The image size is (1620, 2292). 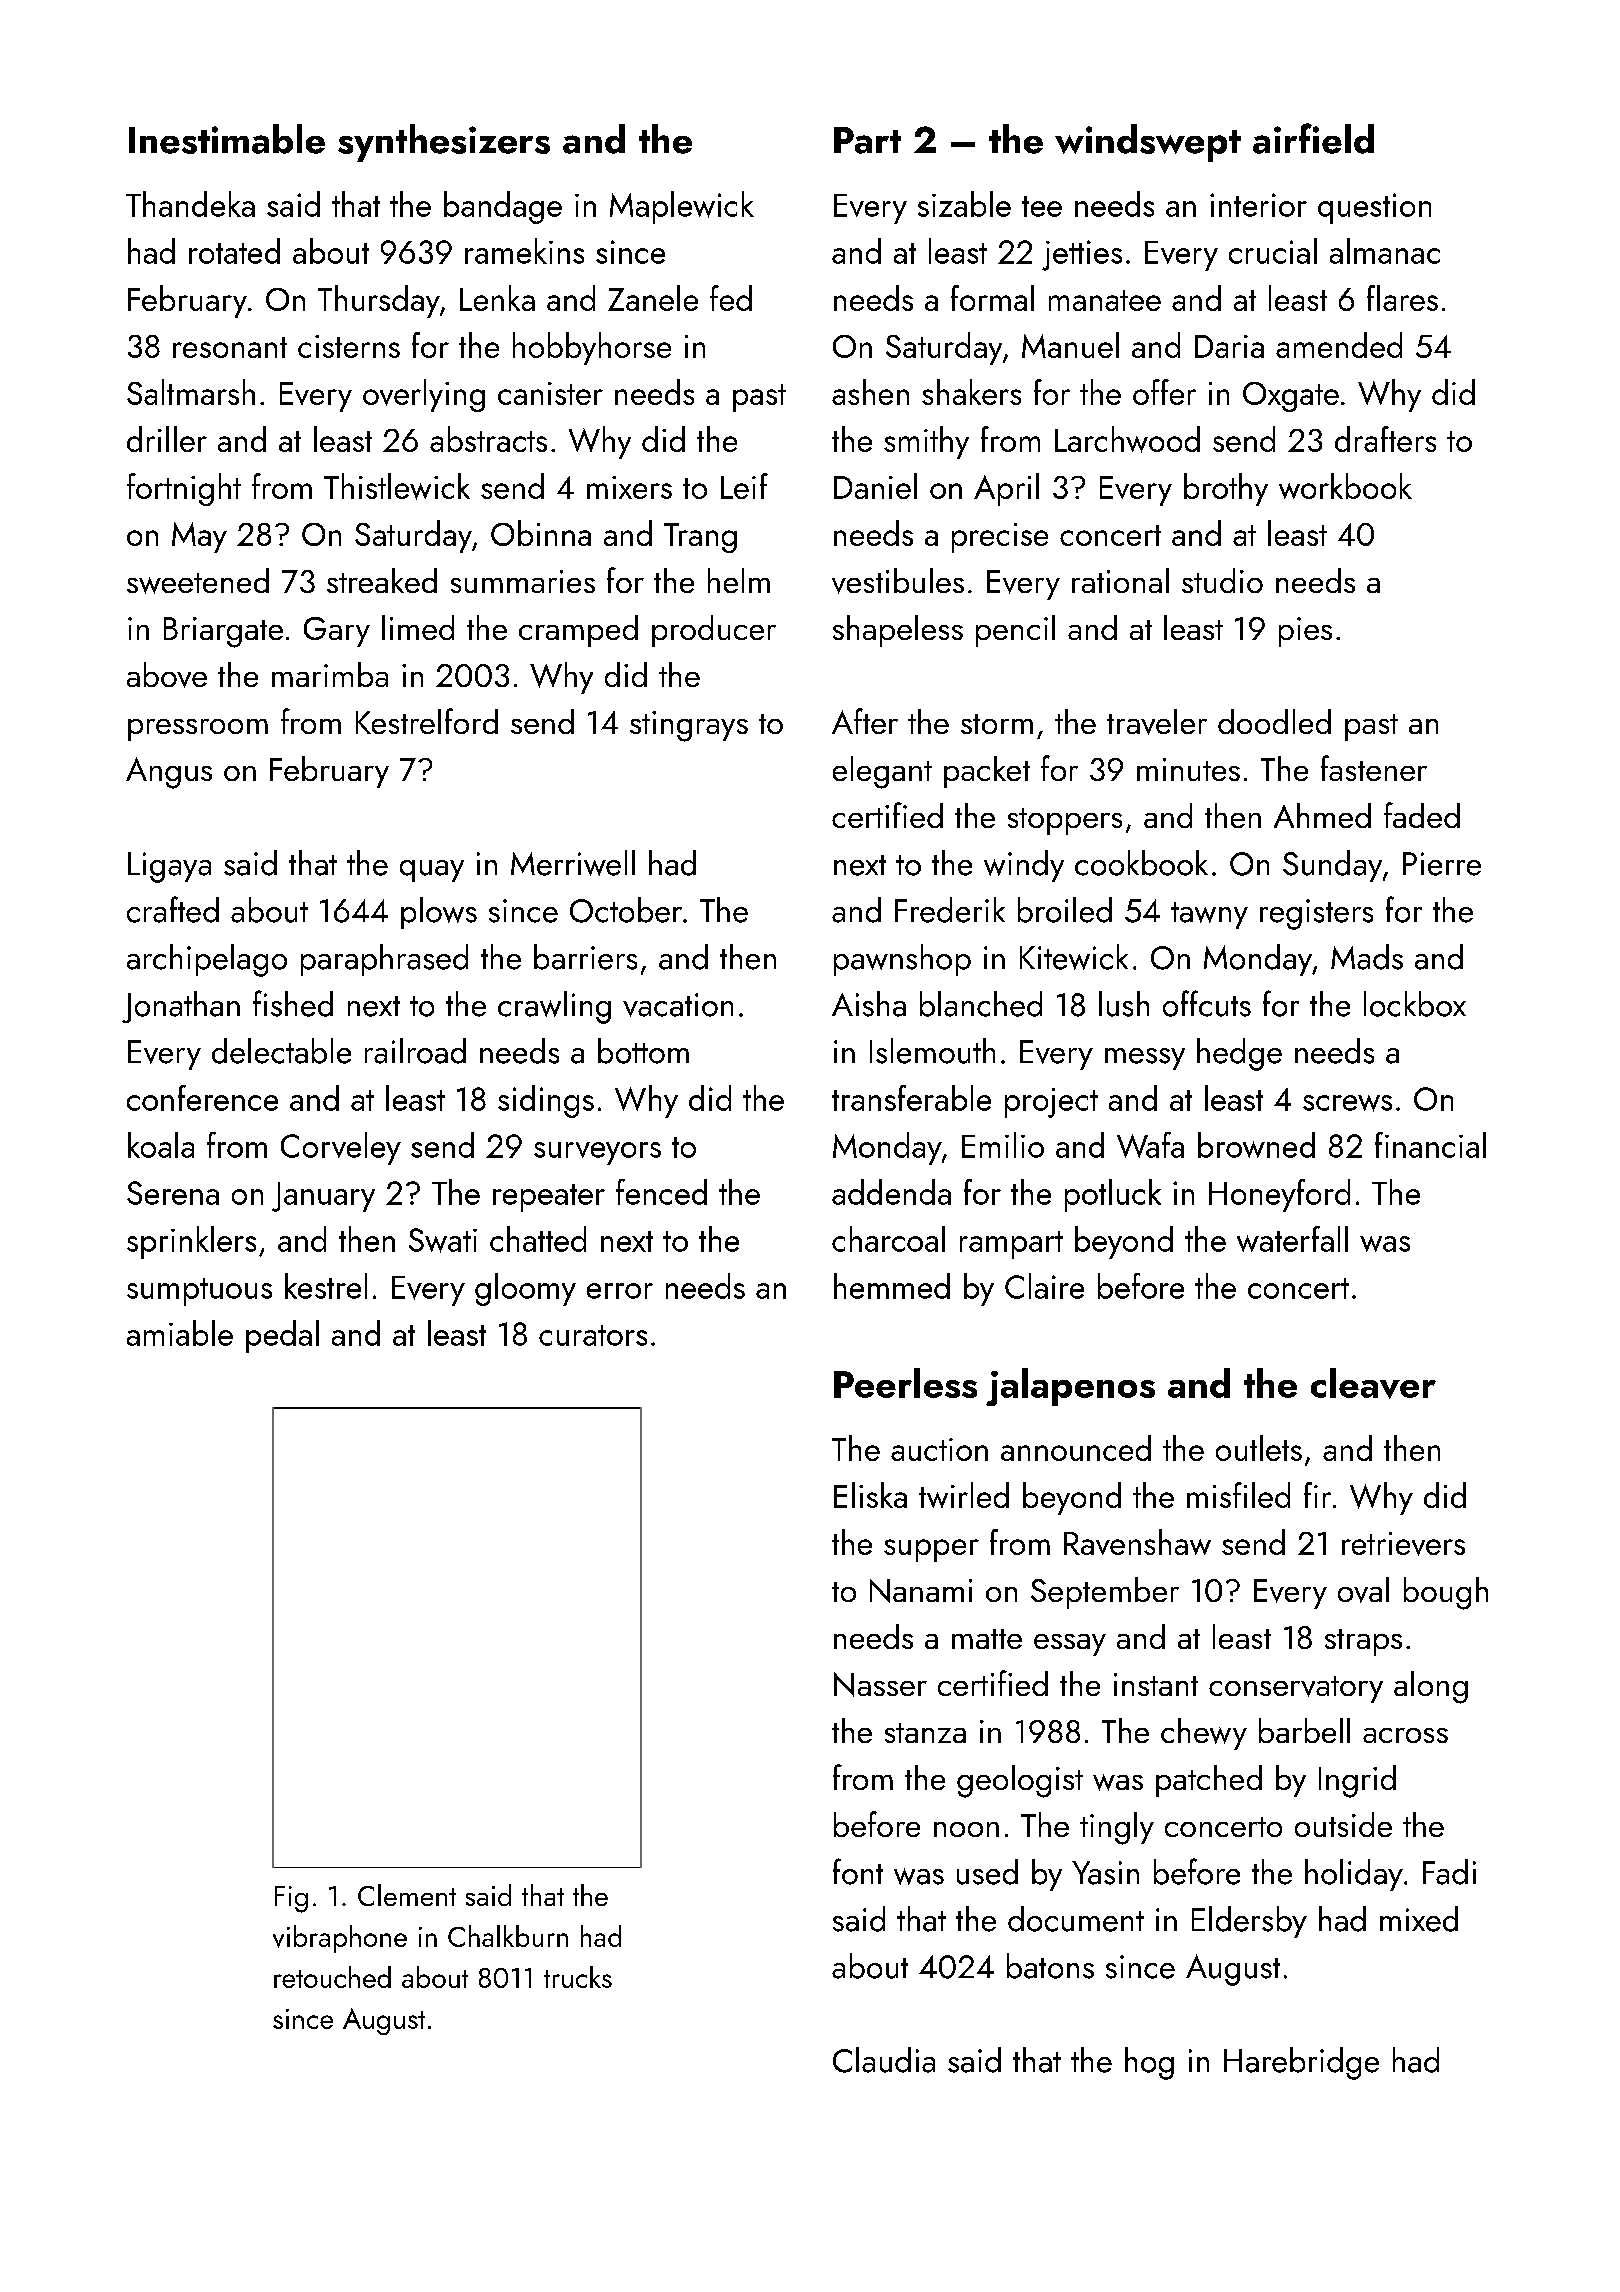 What do you see at coordinates (880, 1684) in the image?
I see `Nasser` at bounding box center [880, 1684].
